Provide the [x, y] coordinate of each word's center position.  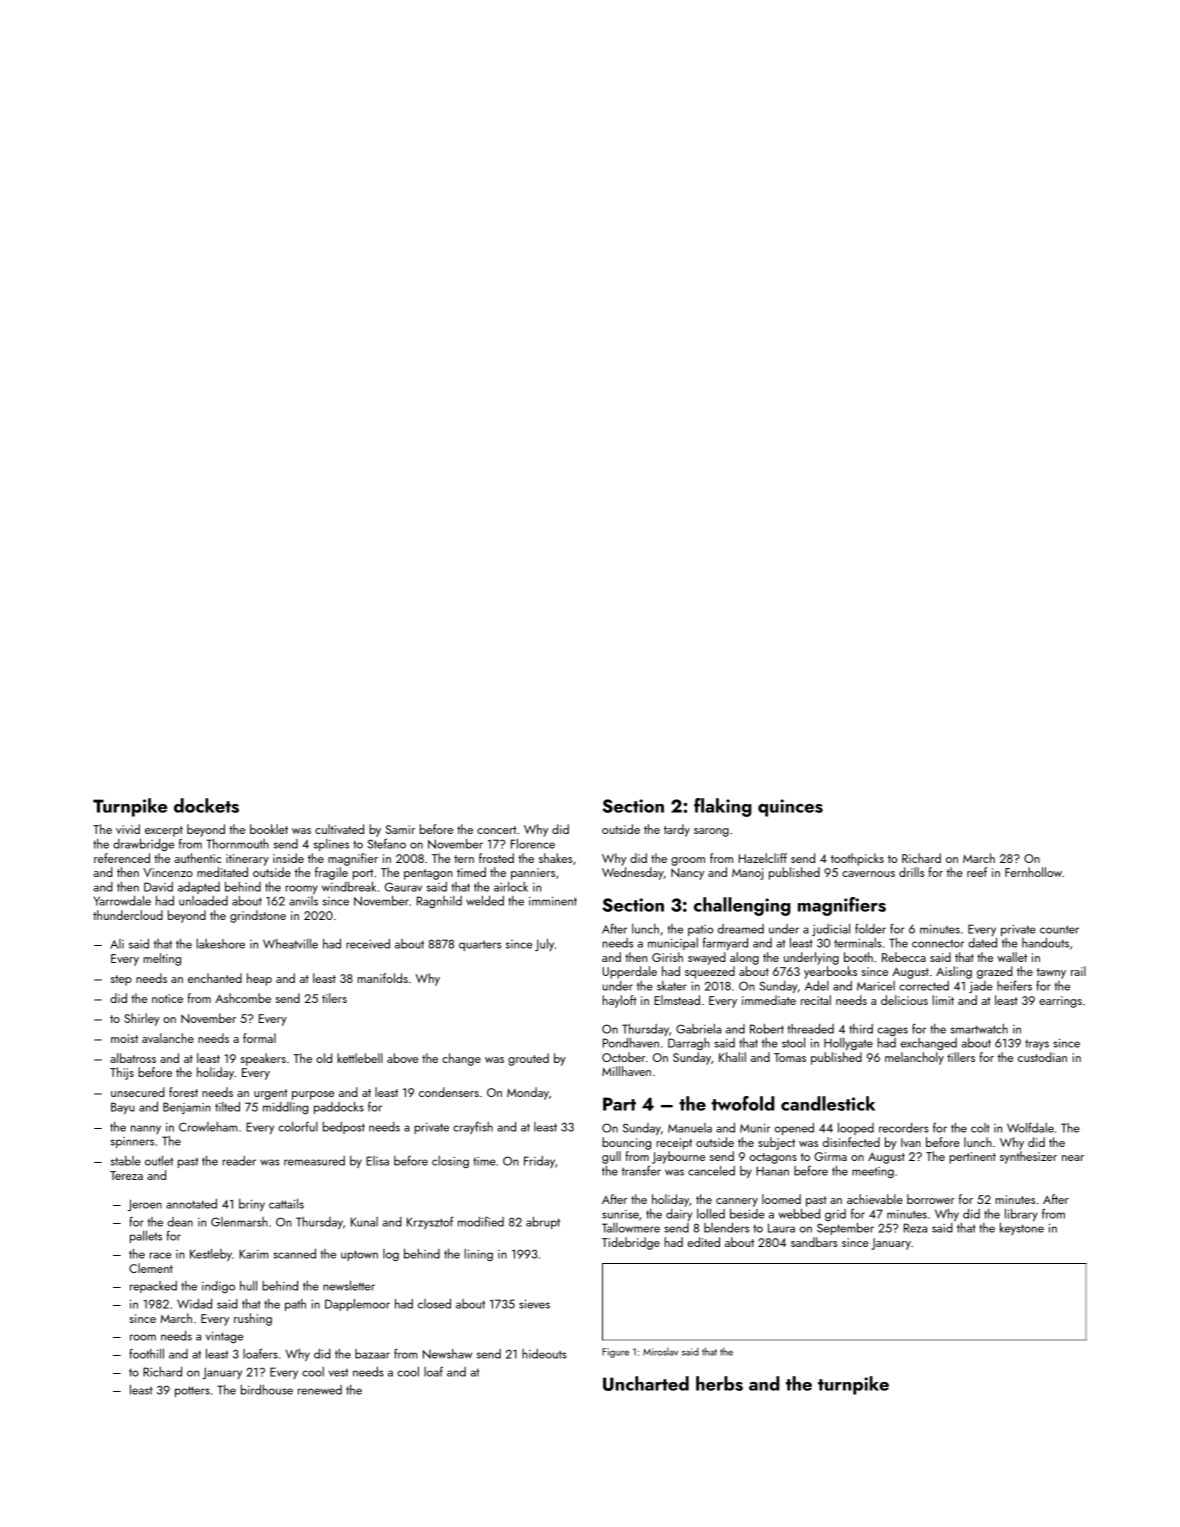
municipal [673, 944]
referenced [122, 858]
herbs [719, 1383]
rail [1078, 971]
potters [192, 1391]
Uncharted [646, 1383]
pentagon [428, 874]
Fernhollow [1033, 872]
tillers [961, 1057]
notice [167, 998]
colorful [298, 1127]
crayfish [473, 1127]
